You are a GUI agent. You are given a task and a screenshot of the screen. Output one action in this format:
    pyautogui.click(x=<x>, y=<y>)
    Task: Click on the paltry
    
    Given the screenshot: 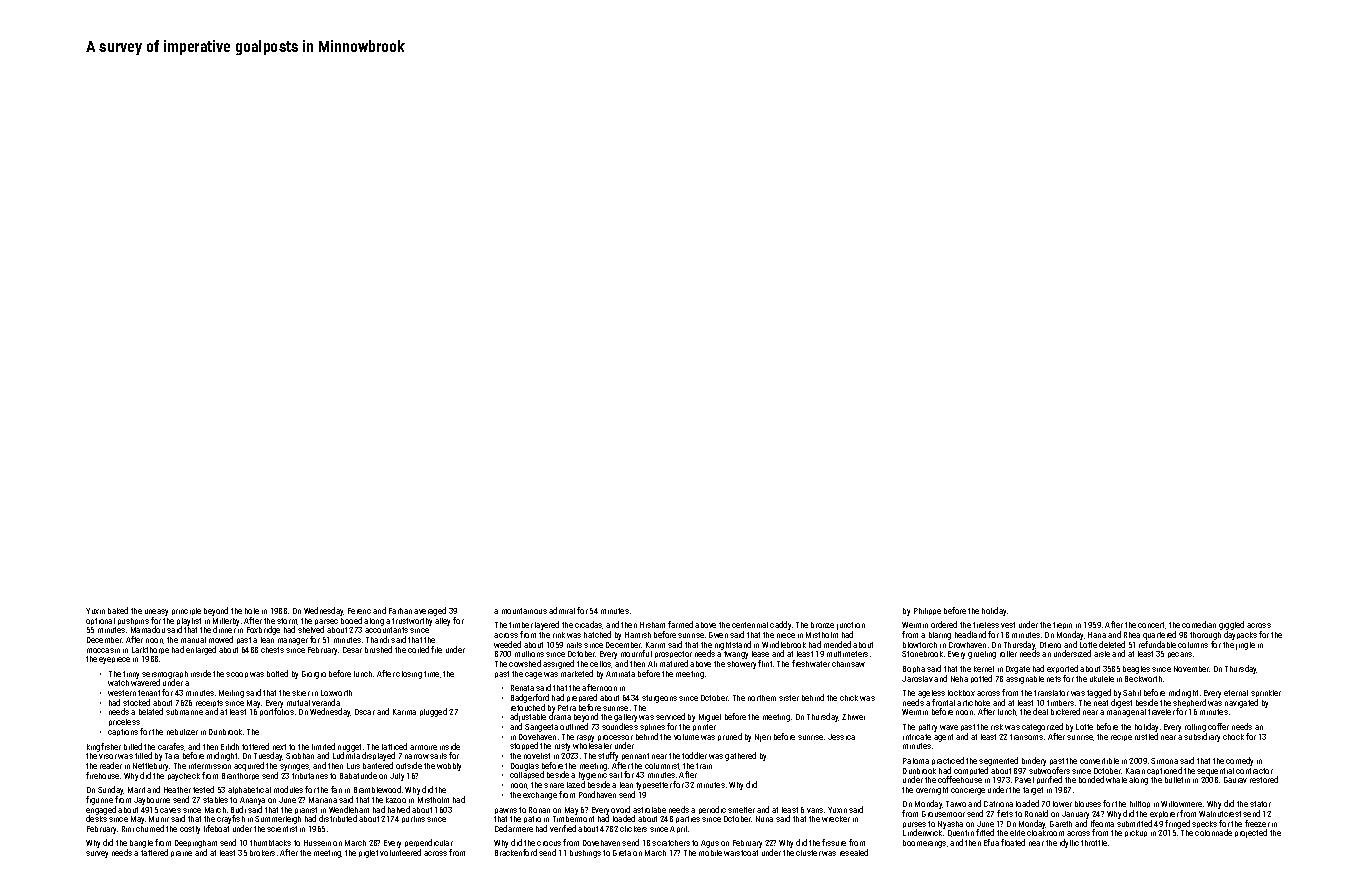 What is the action you would take?
    pyautogui.click(x=928, y=728)
